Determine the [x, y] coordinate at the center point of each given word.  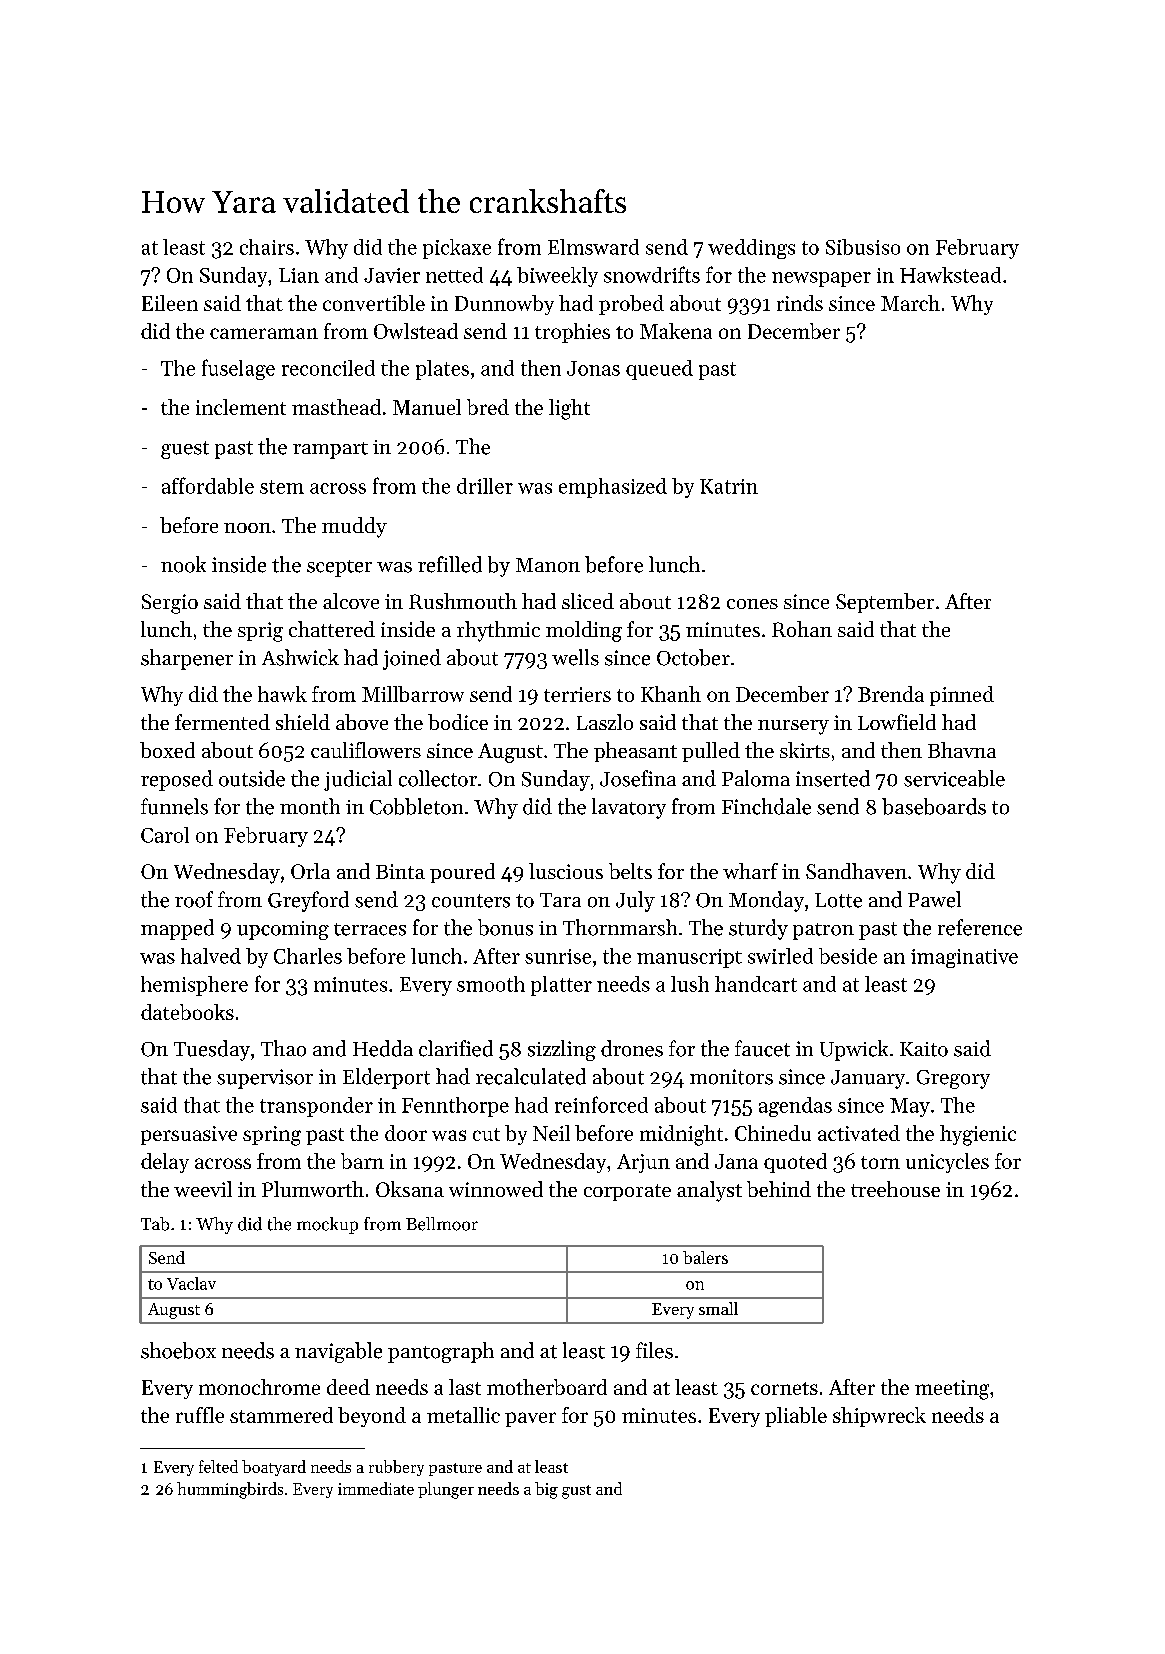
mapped [177, 929]
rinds [800, 303]
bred [488, 407]
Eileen [170, 303]
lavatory [629, 808]
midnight [681, 1135]
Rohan [802, 629]
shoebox [178, 1350]
